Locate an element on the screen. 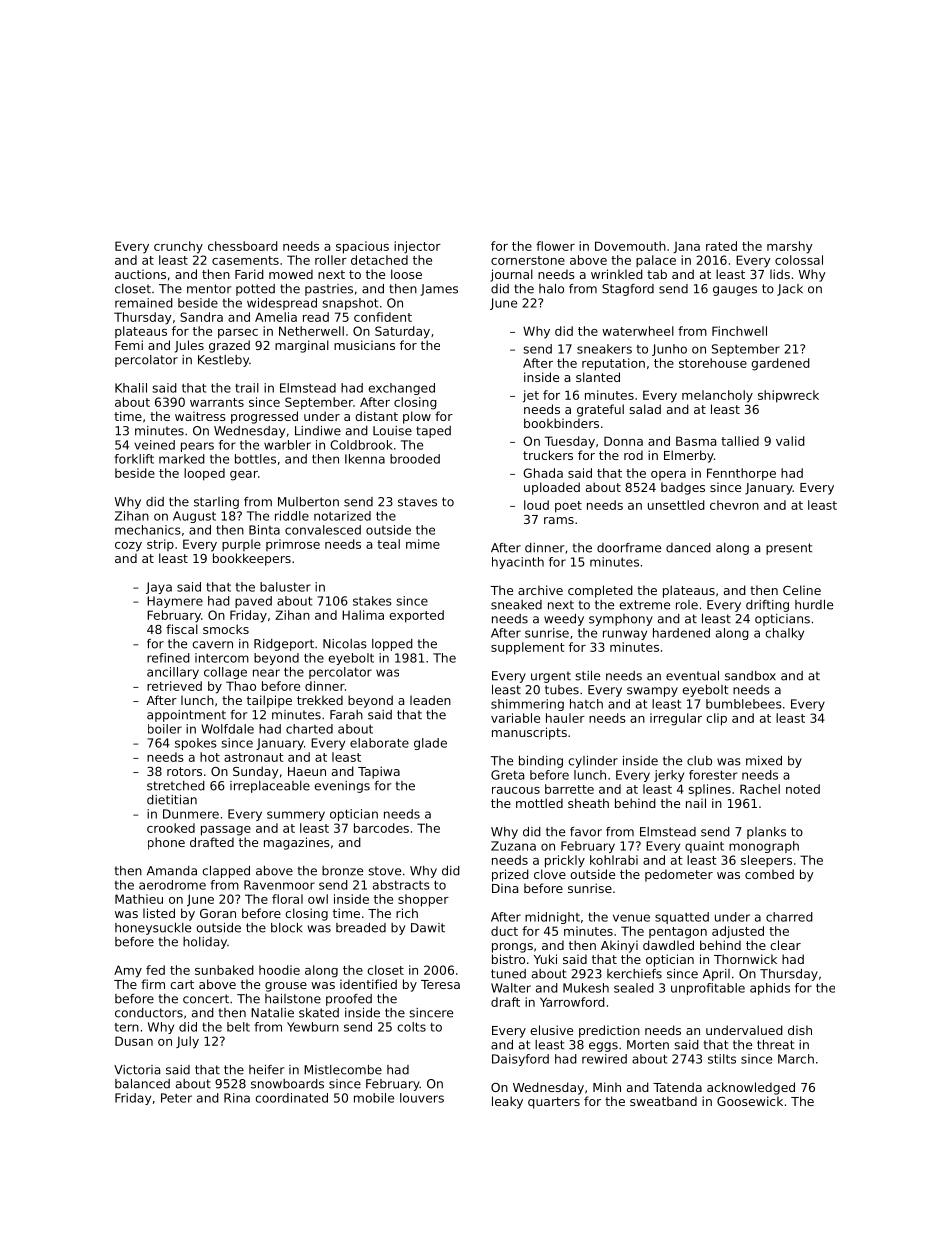 This screenshot has height=1233, width=952. Peter is located at coordinates (176, 1098).
